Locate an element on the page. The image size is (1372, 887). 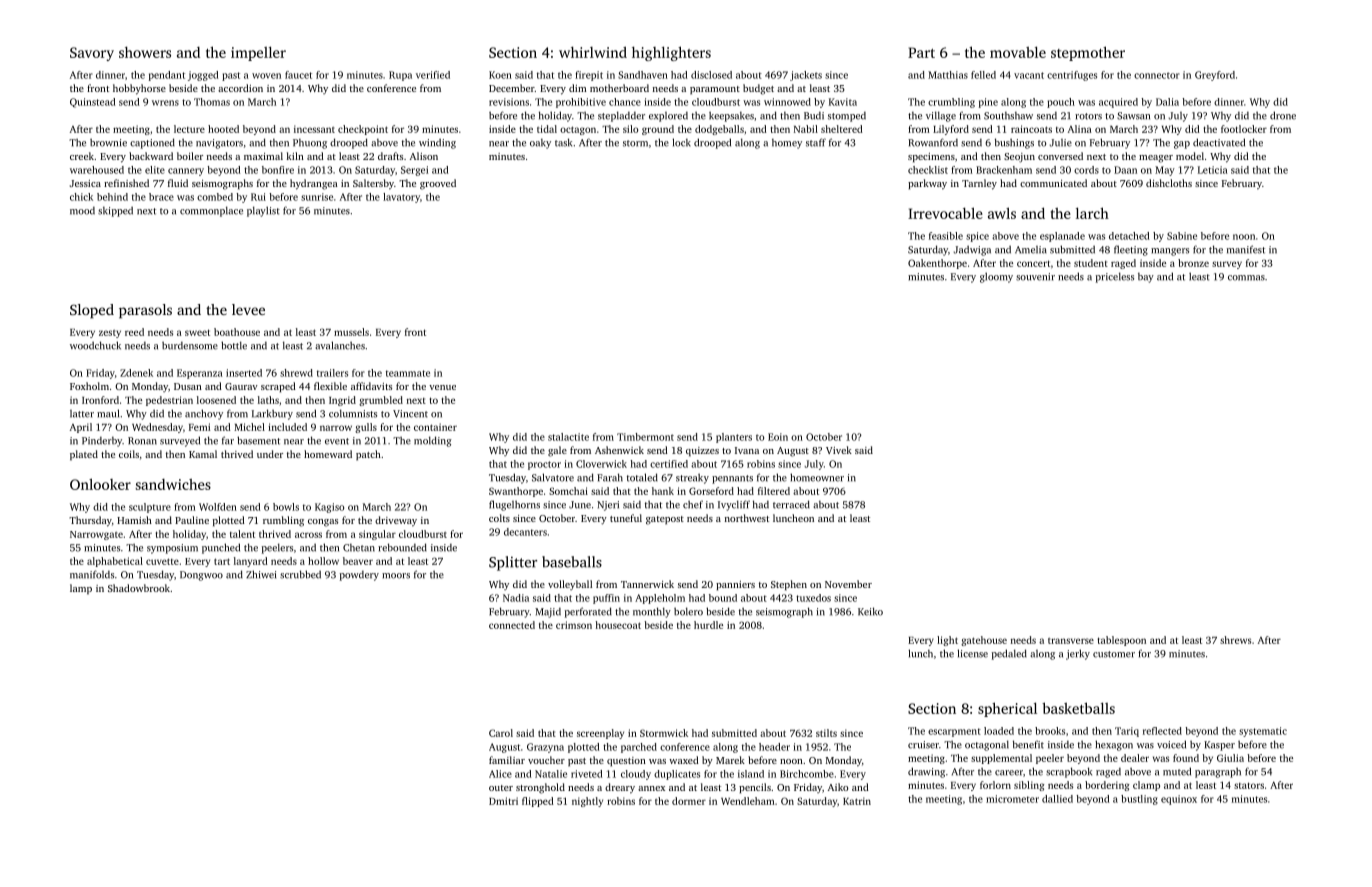
Sloped is located at coordinates (92, 311).
